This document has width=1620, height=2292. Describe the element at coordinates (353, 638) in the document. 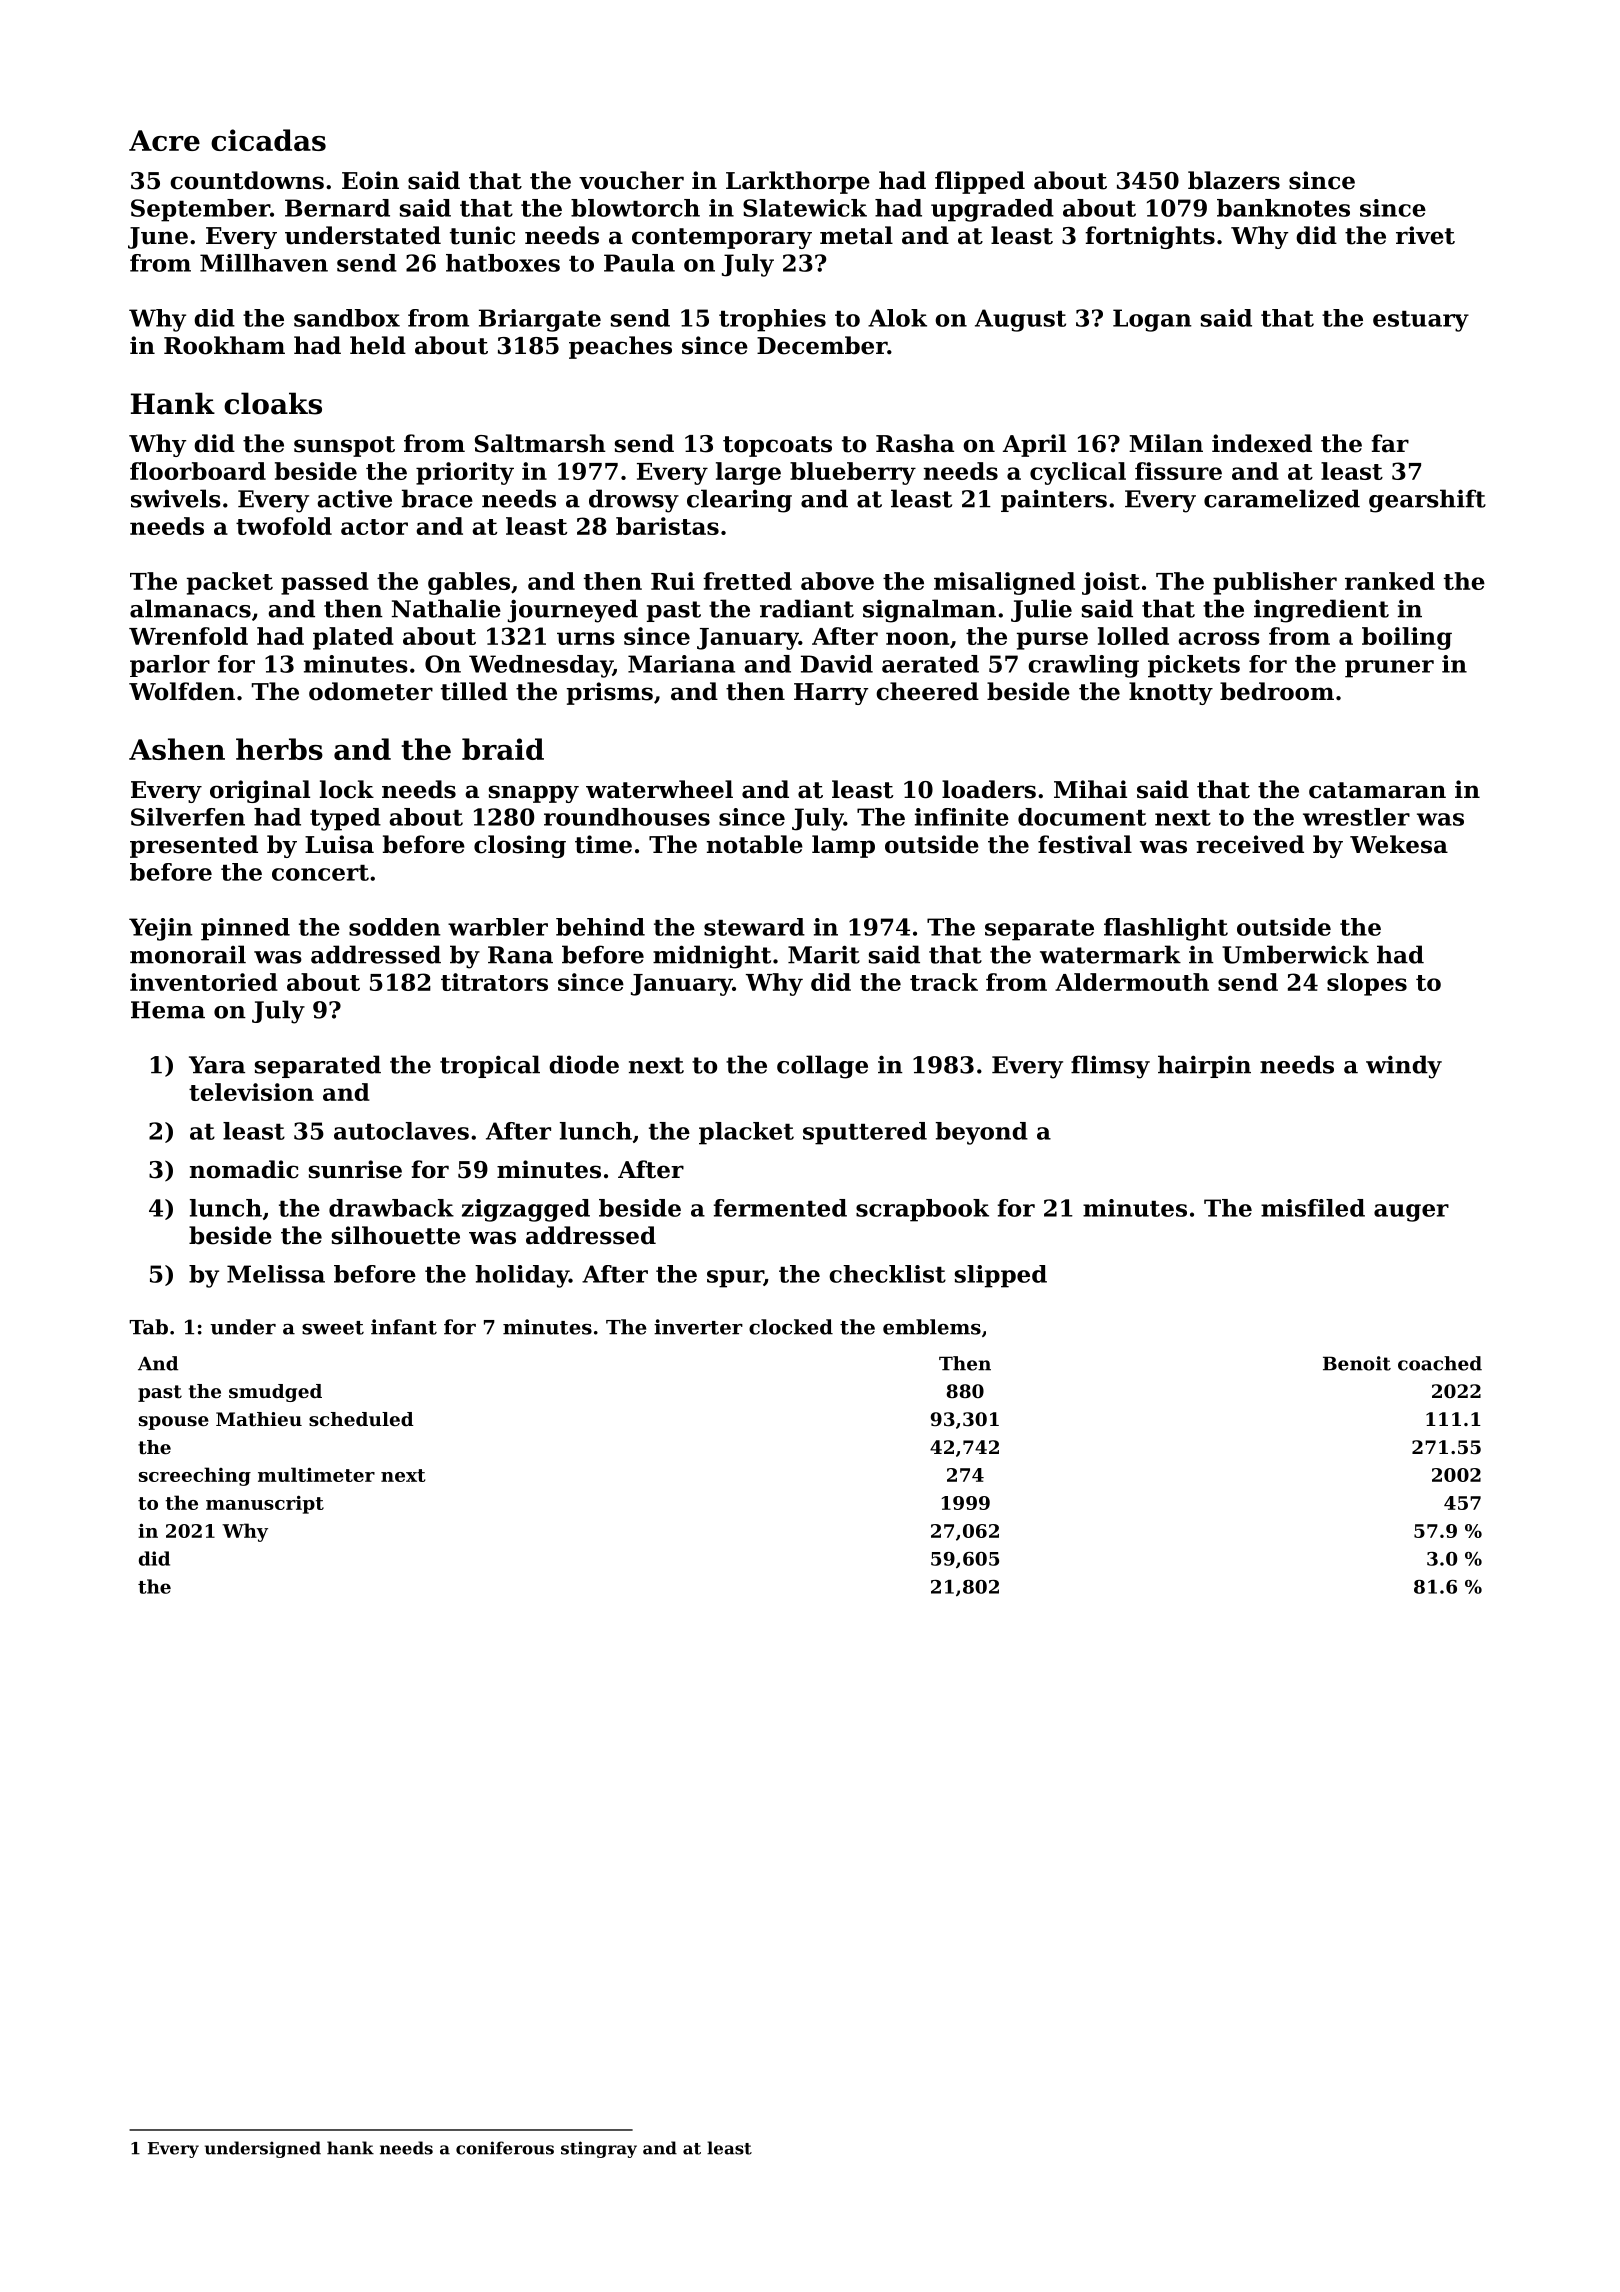

I see `plated` at that location.
